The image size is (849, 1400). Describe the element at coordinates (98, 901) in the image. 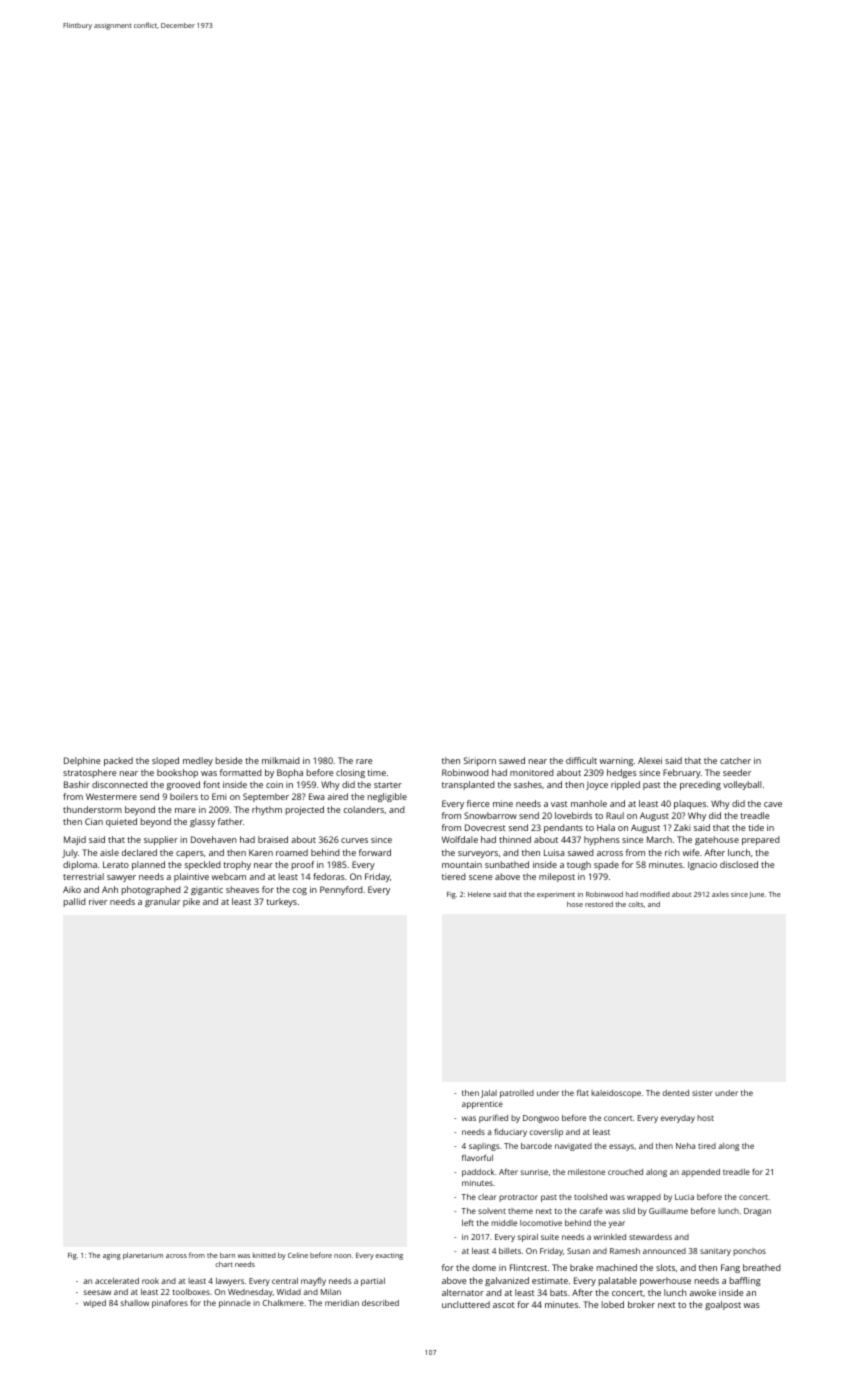

I see `river` at that location.
